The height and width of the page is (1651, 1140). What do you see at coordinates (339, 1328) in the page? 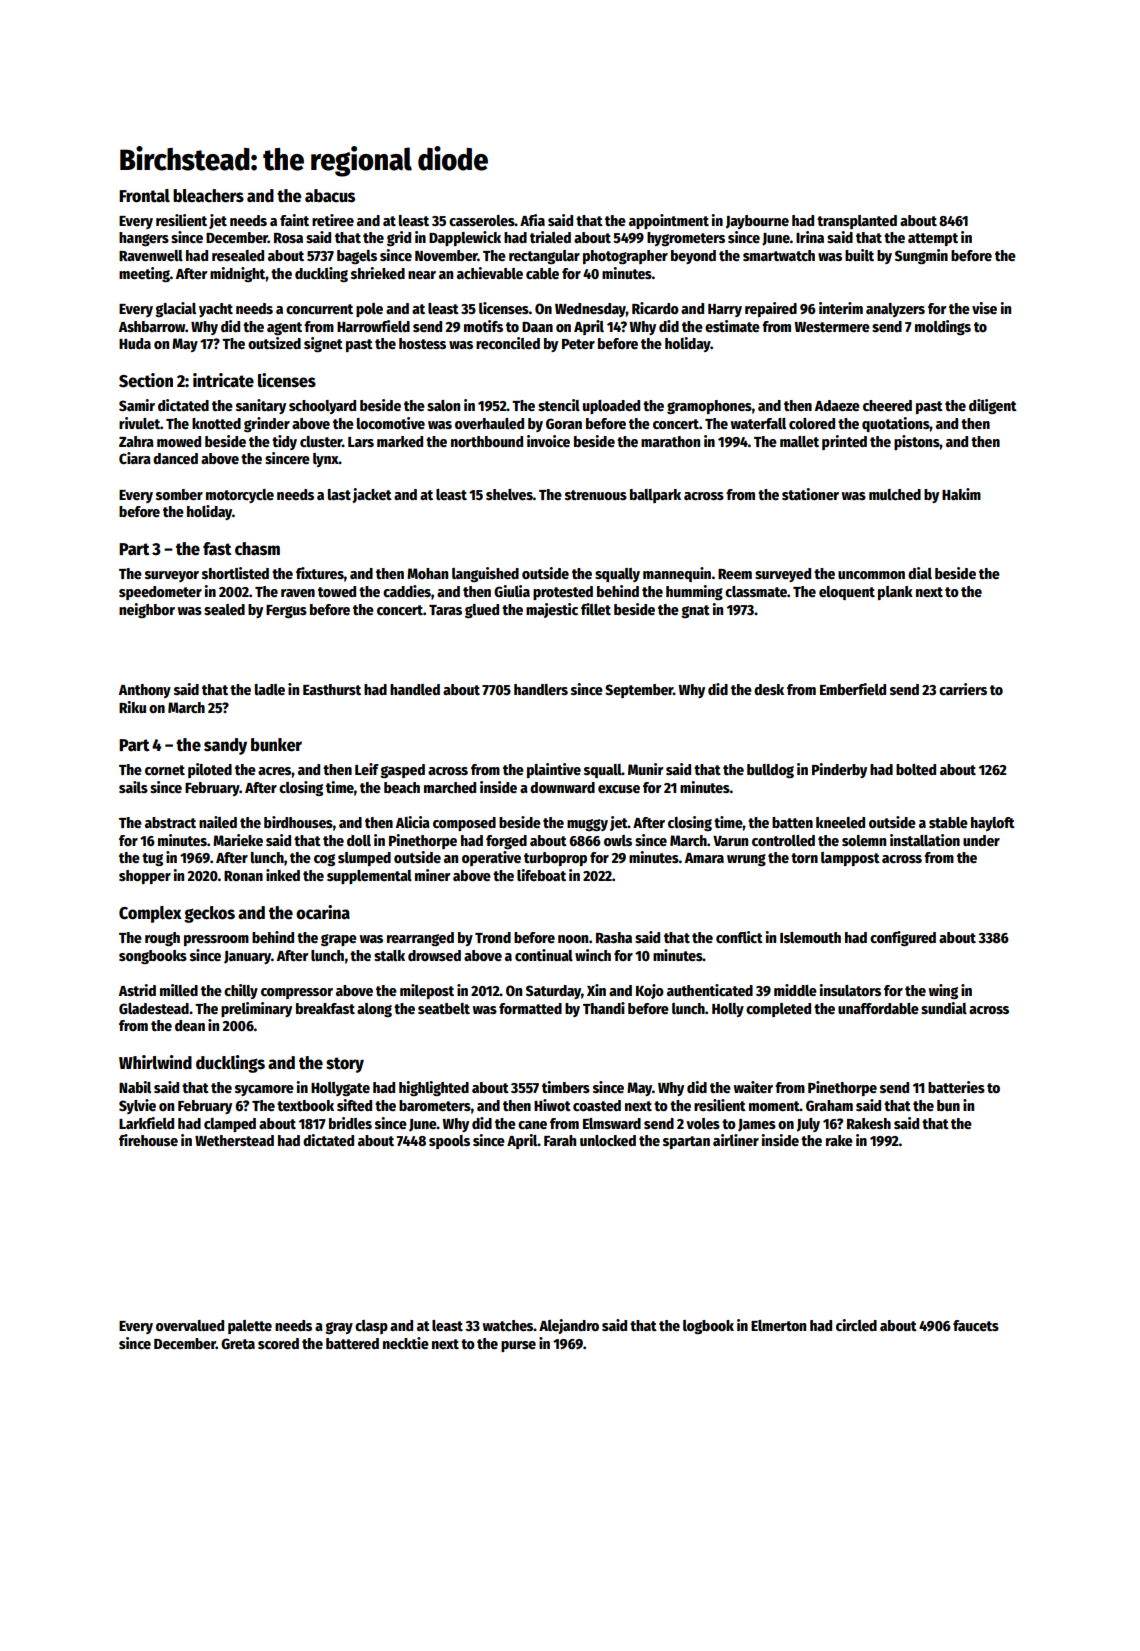
I see `gray` at bounding box center [339, 1328].
